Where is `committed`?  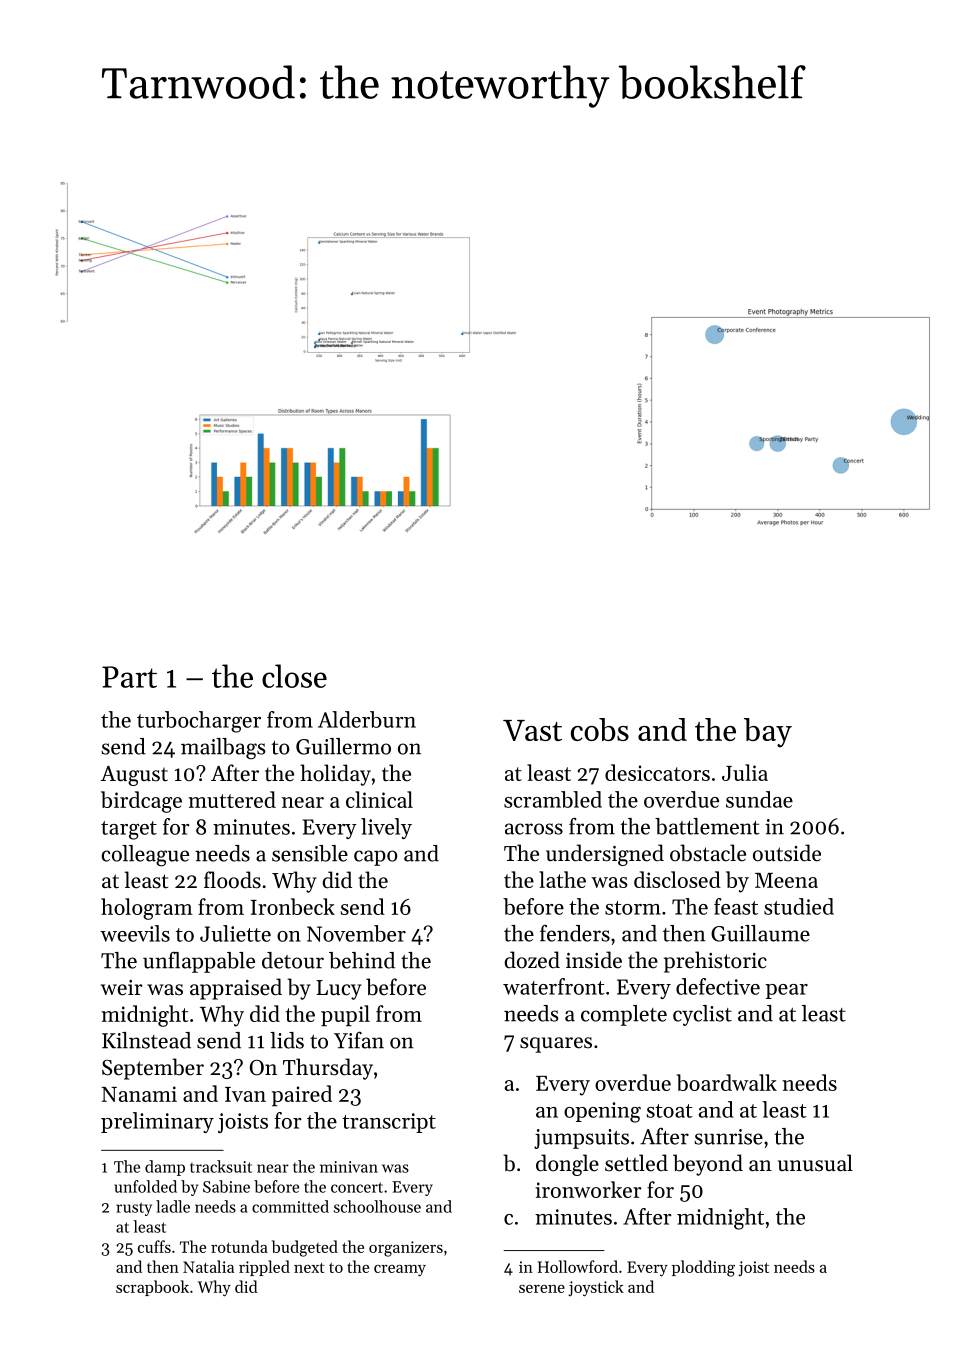
committed is located at coordinates (290, 1206).
